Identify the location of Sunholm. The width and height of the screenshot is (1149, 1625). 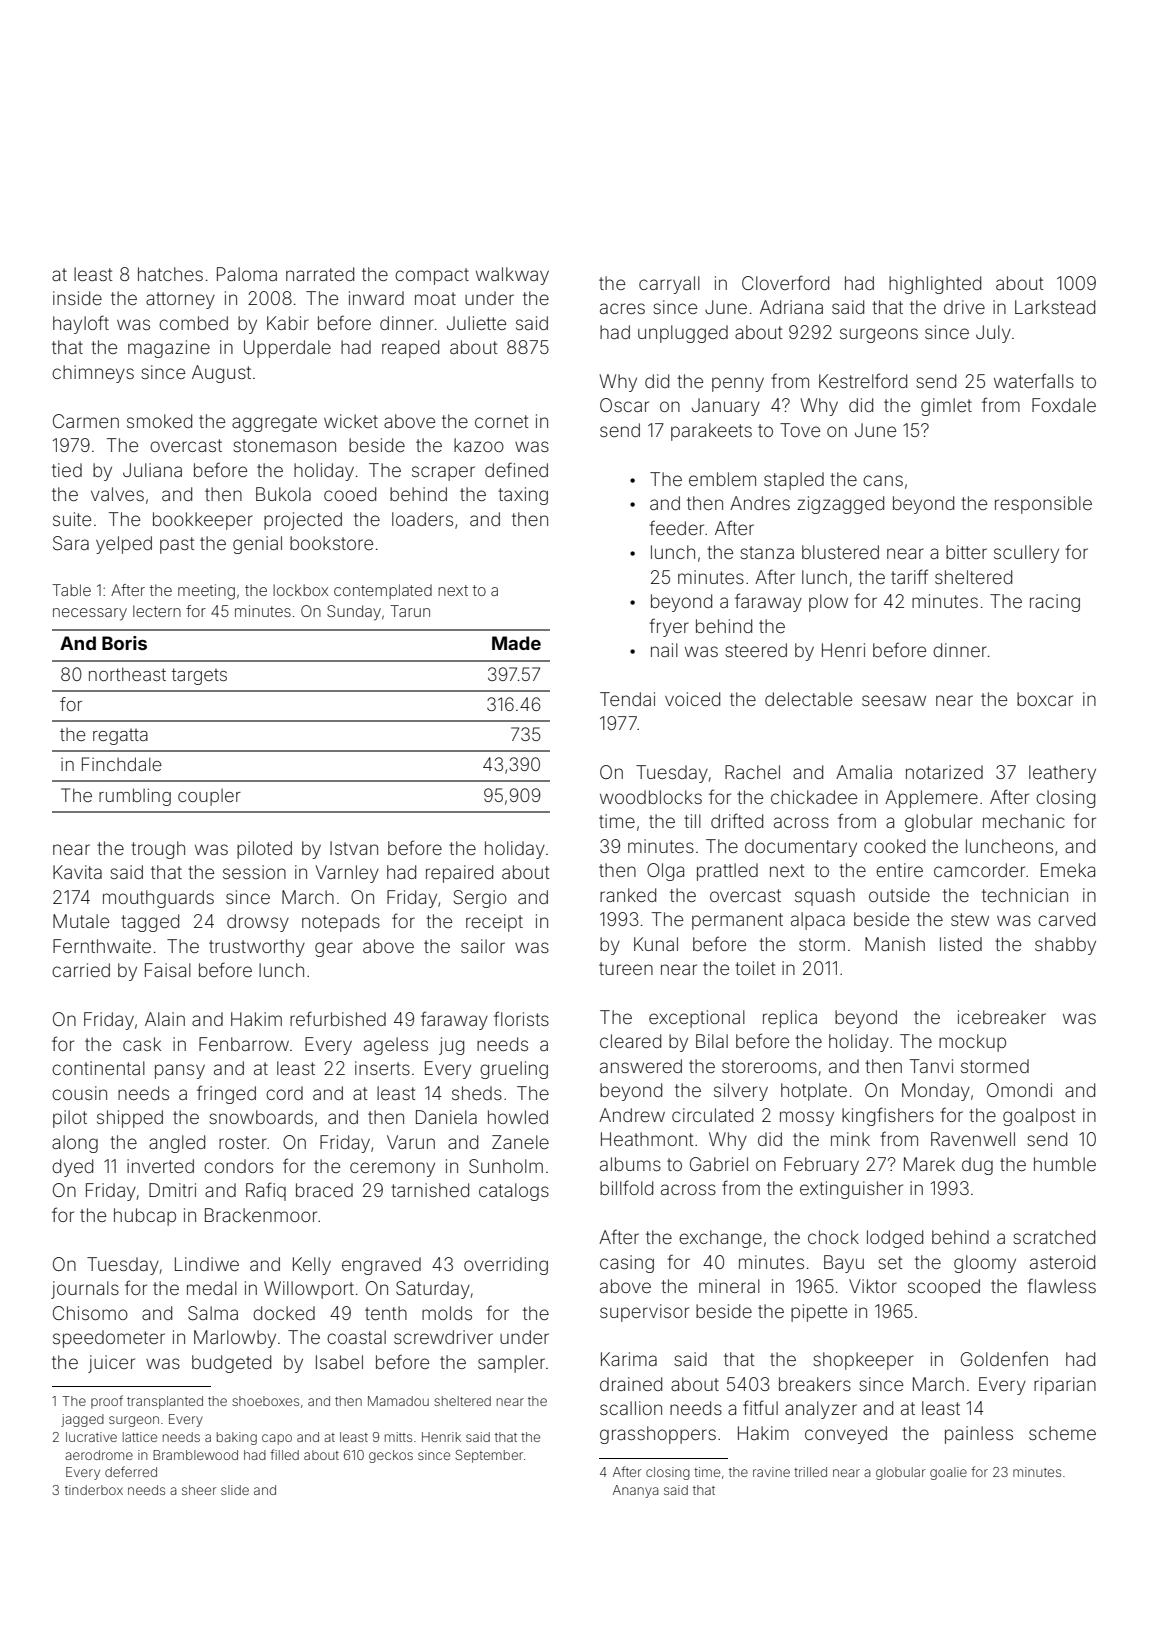
(506, 1166).
